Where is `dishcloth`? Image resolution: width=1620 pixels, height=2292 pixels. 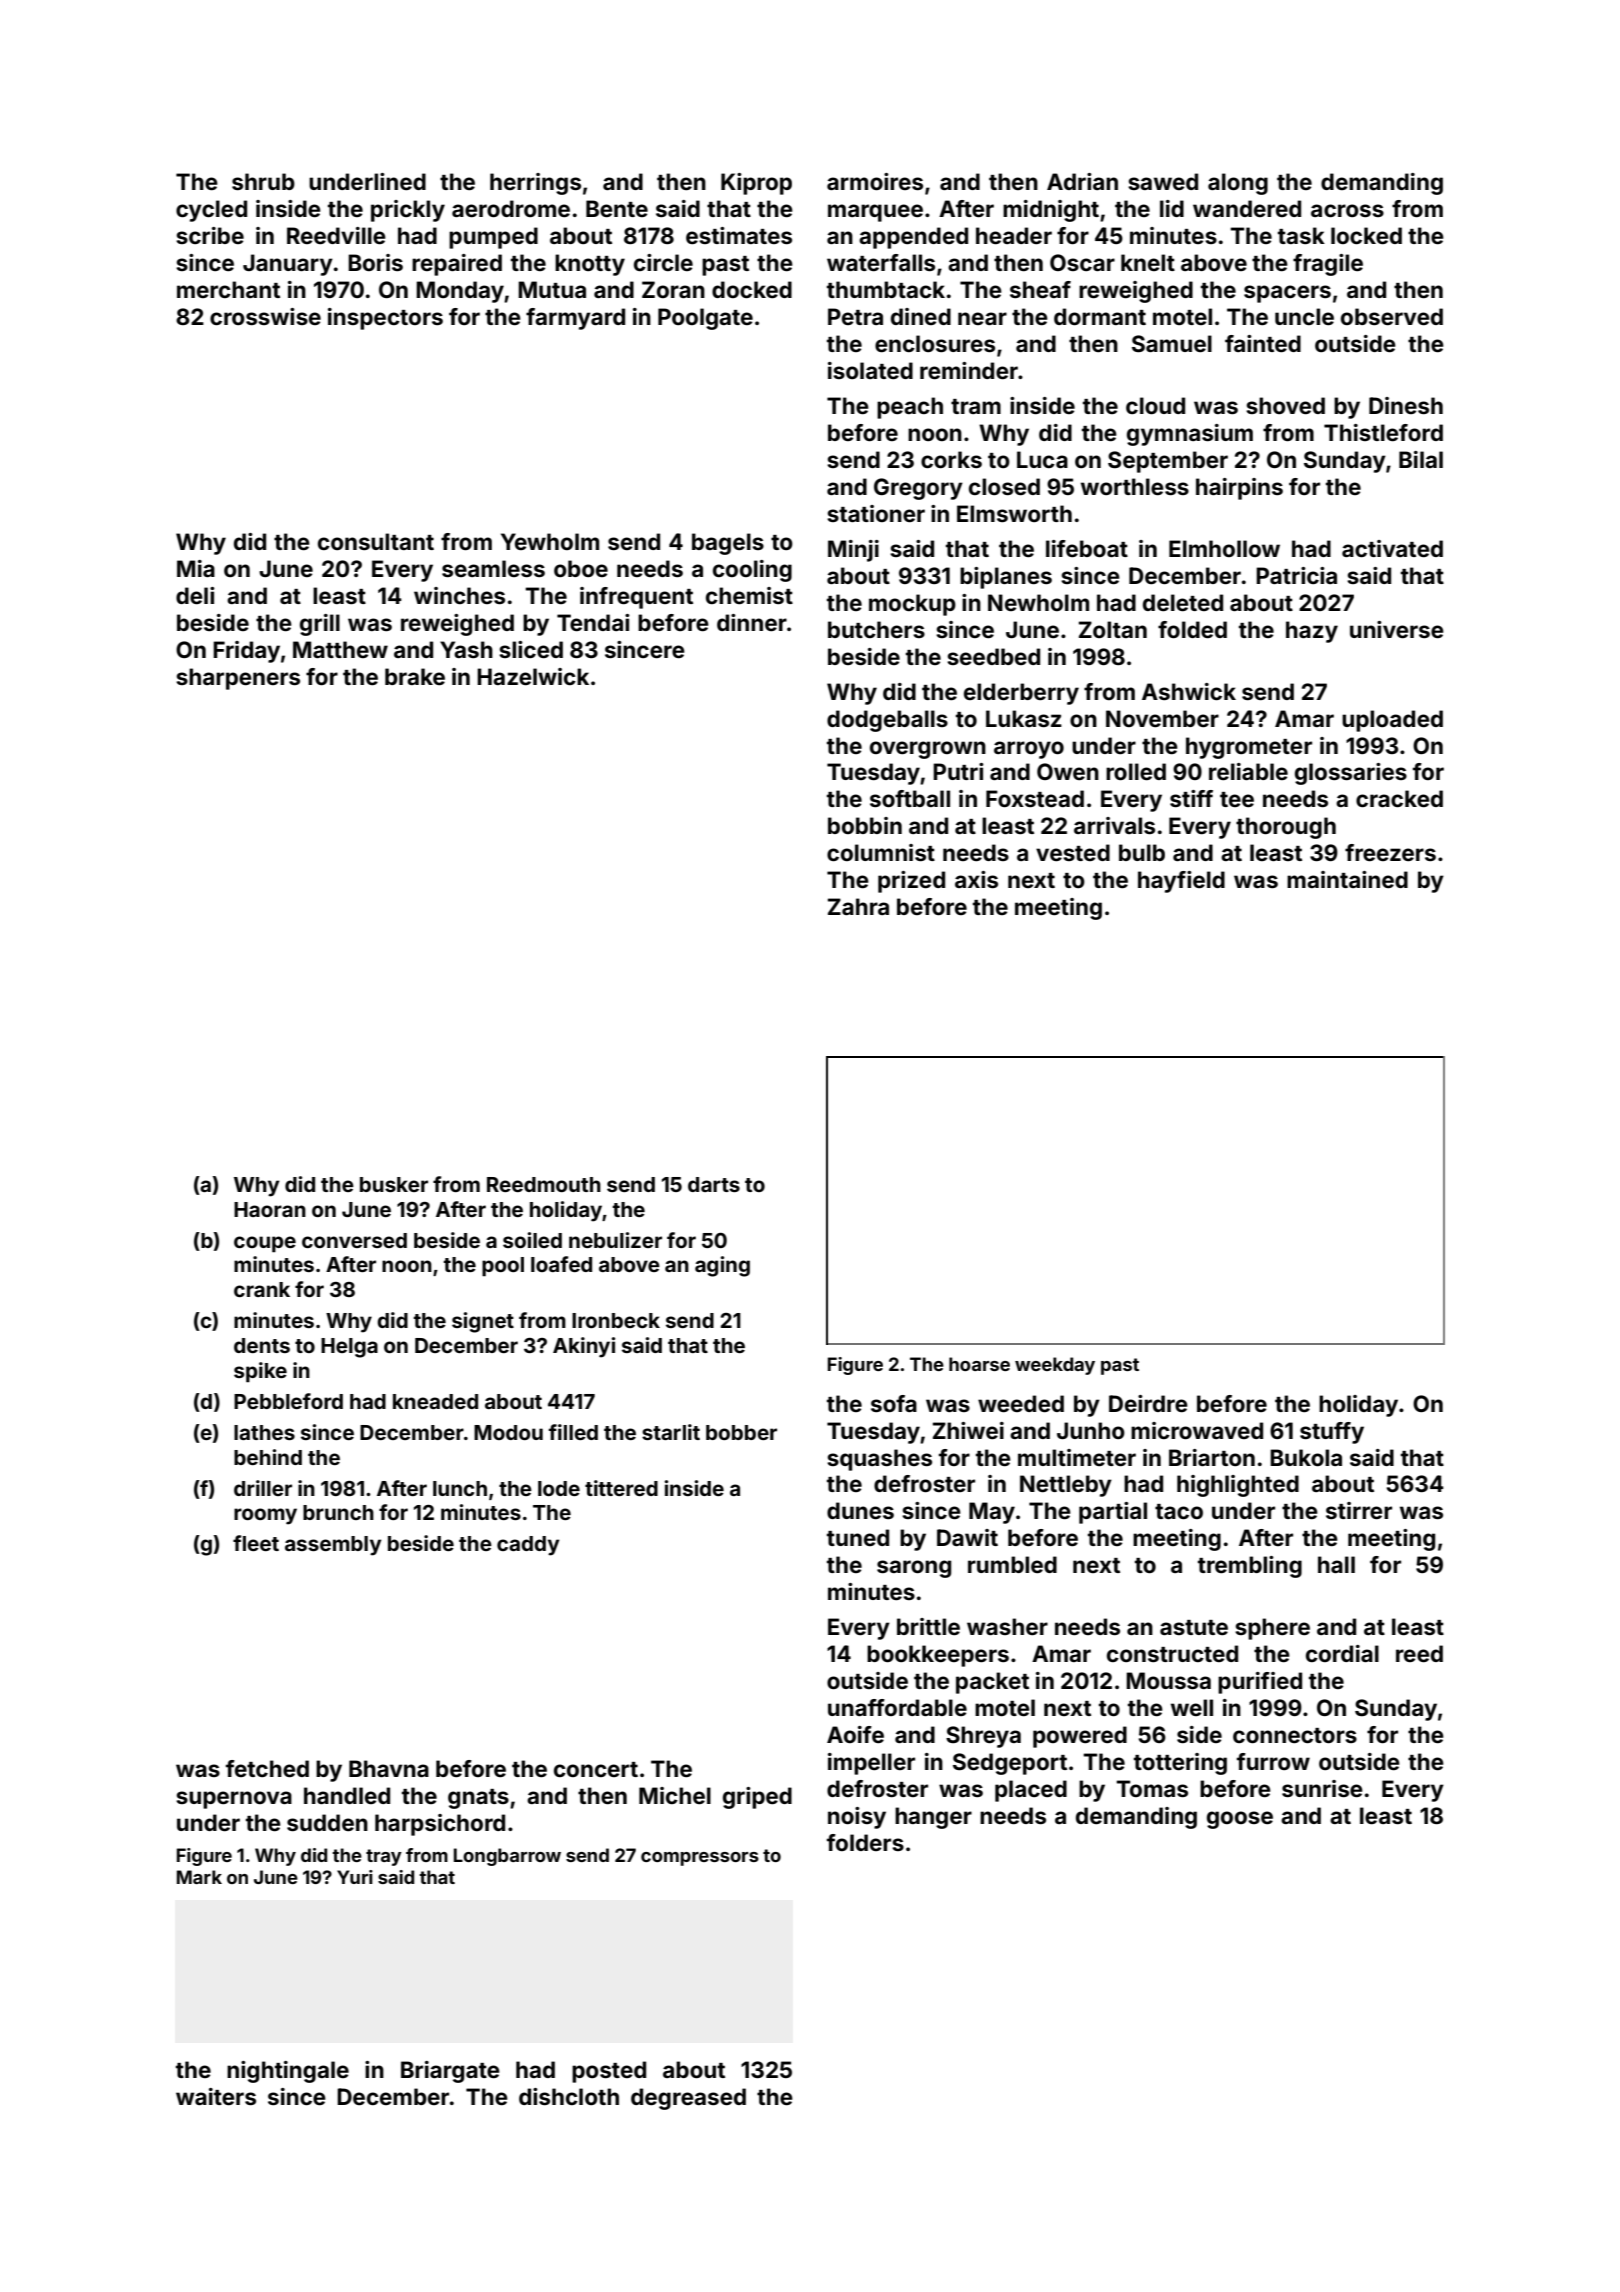
dishcloth is located at coordinates (569, 2096).
